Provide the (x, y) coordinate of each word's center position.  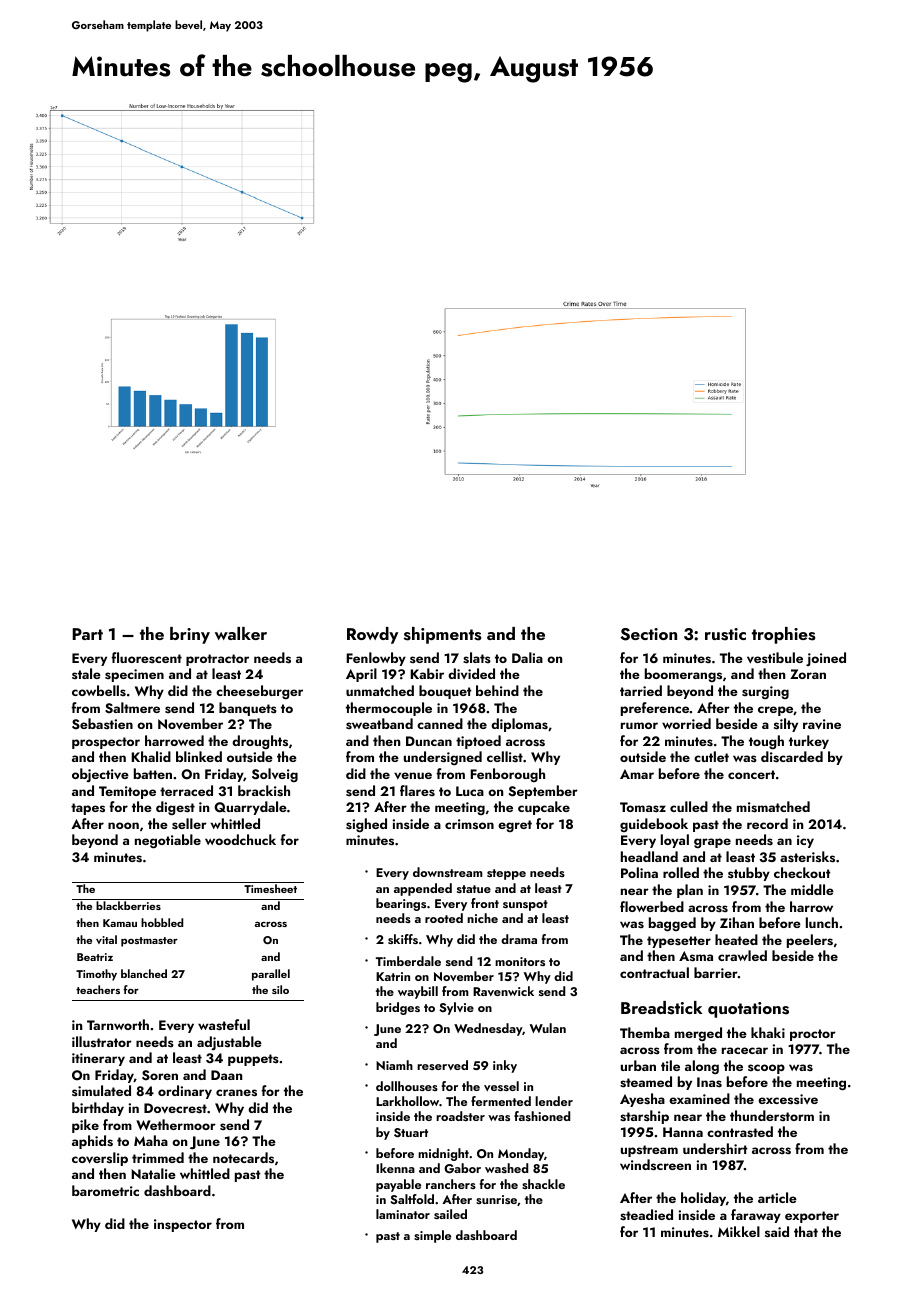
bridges (398, 1008)
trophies (783, 635)
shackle (543, 1184)
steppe (506, 874)
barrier (716, 972)
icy (805, 841)
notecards (243, 1157)
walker (241, 633)
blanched (144, 973)
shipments (442, 635)
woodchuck (240, 839)
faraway (756, 1216)
